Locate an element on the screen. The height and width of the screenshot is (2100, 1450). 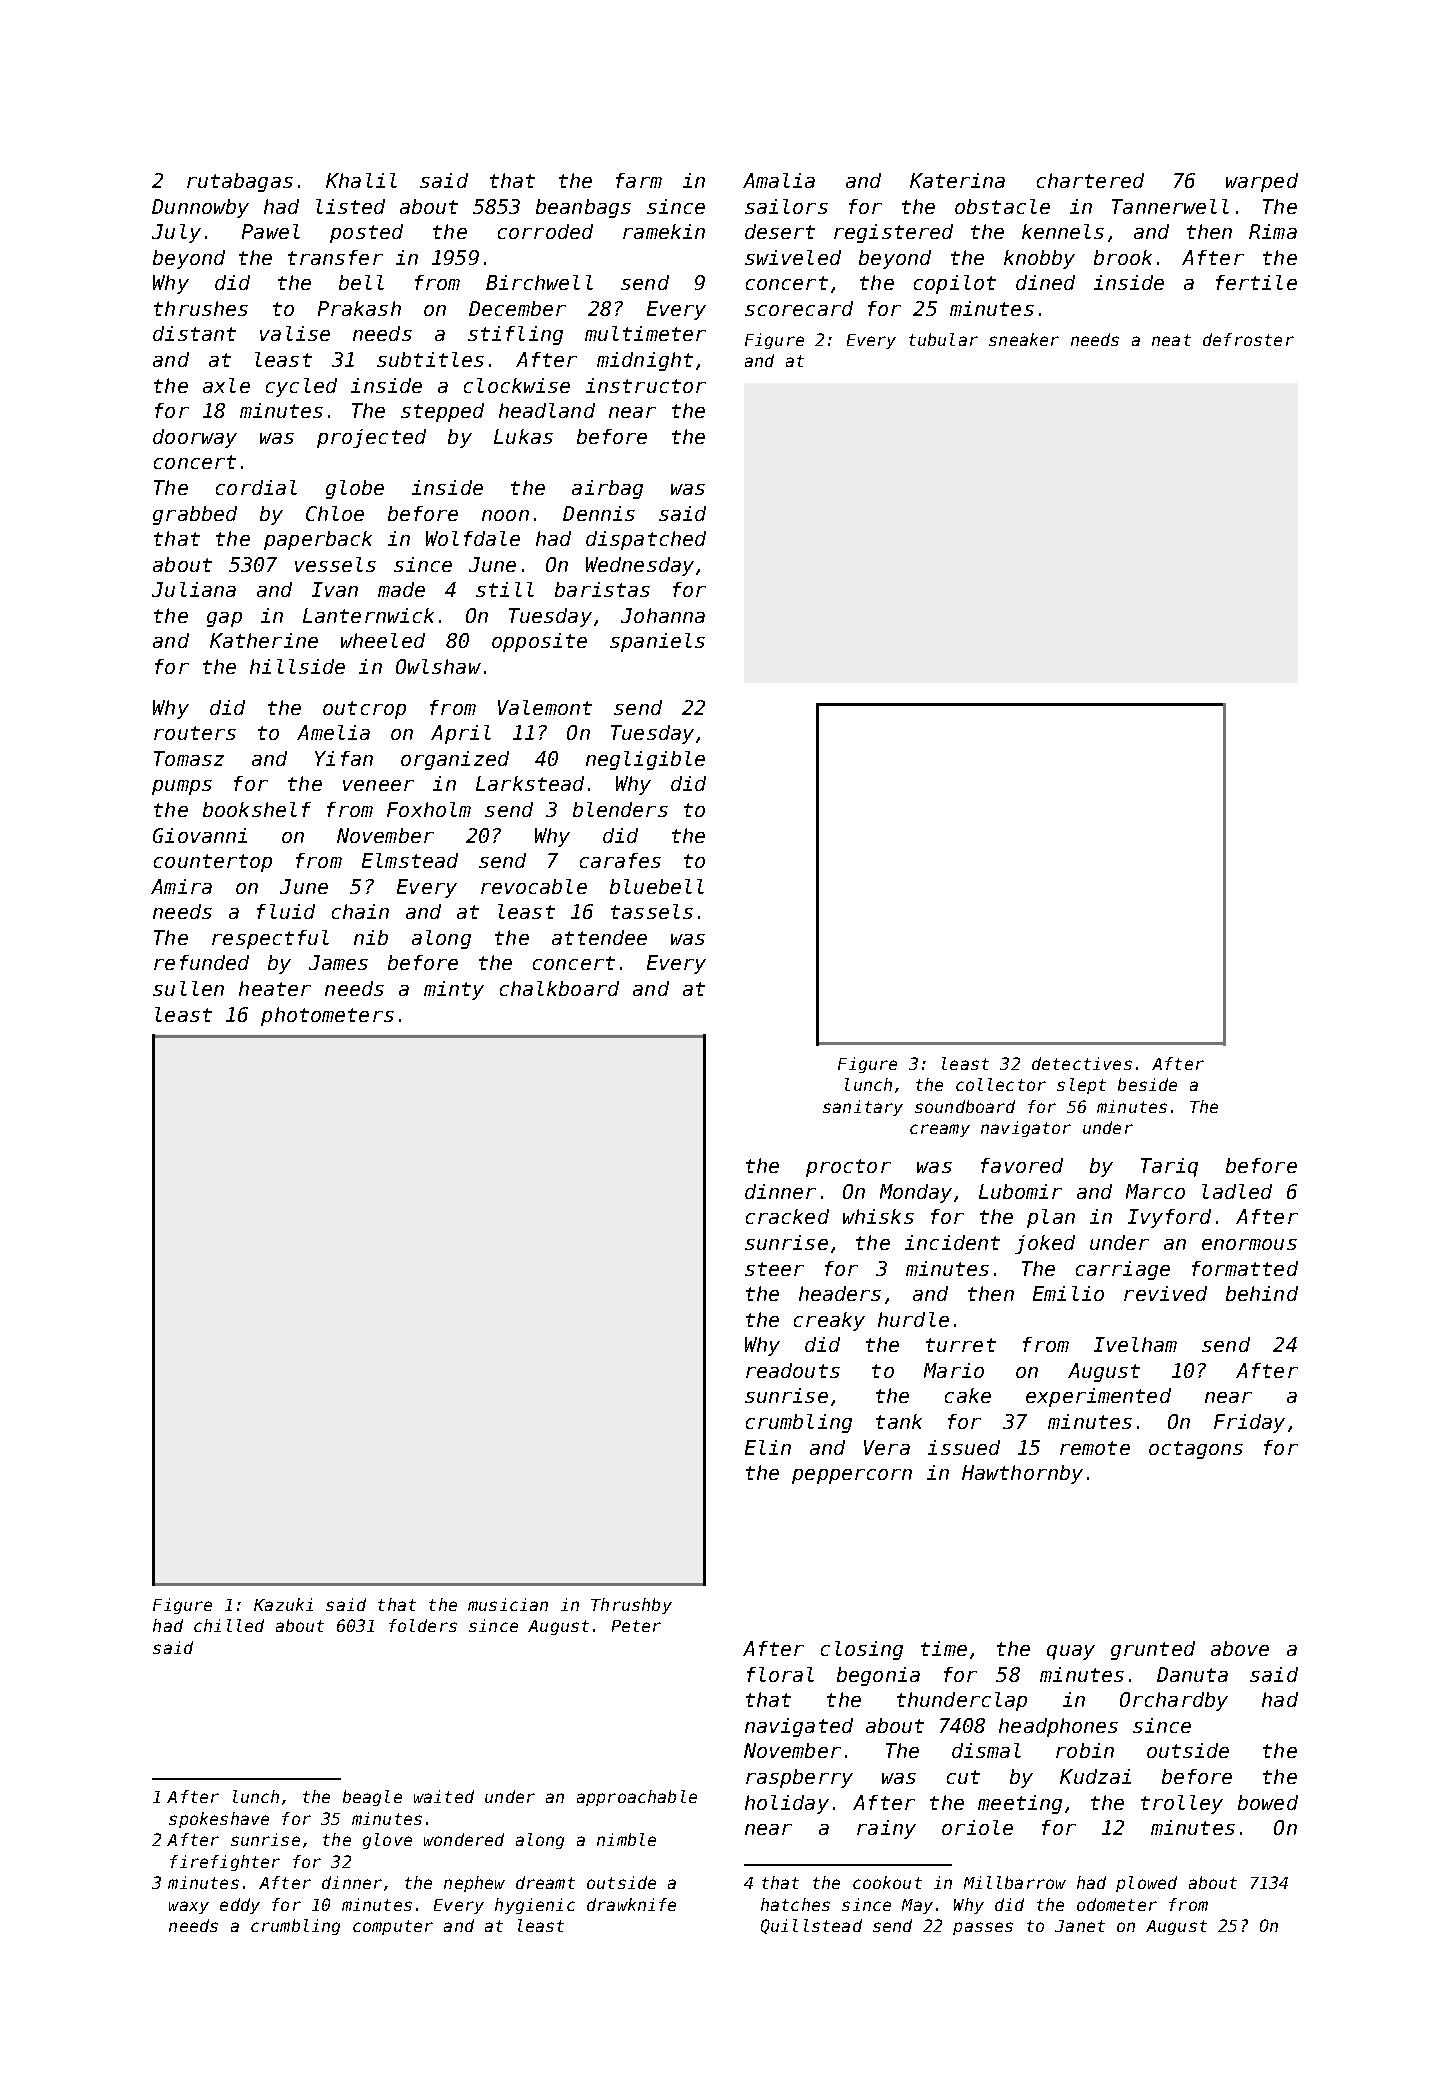
Johanna is located at coordinates (663, 615).
